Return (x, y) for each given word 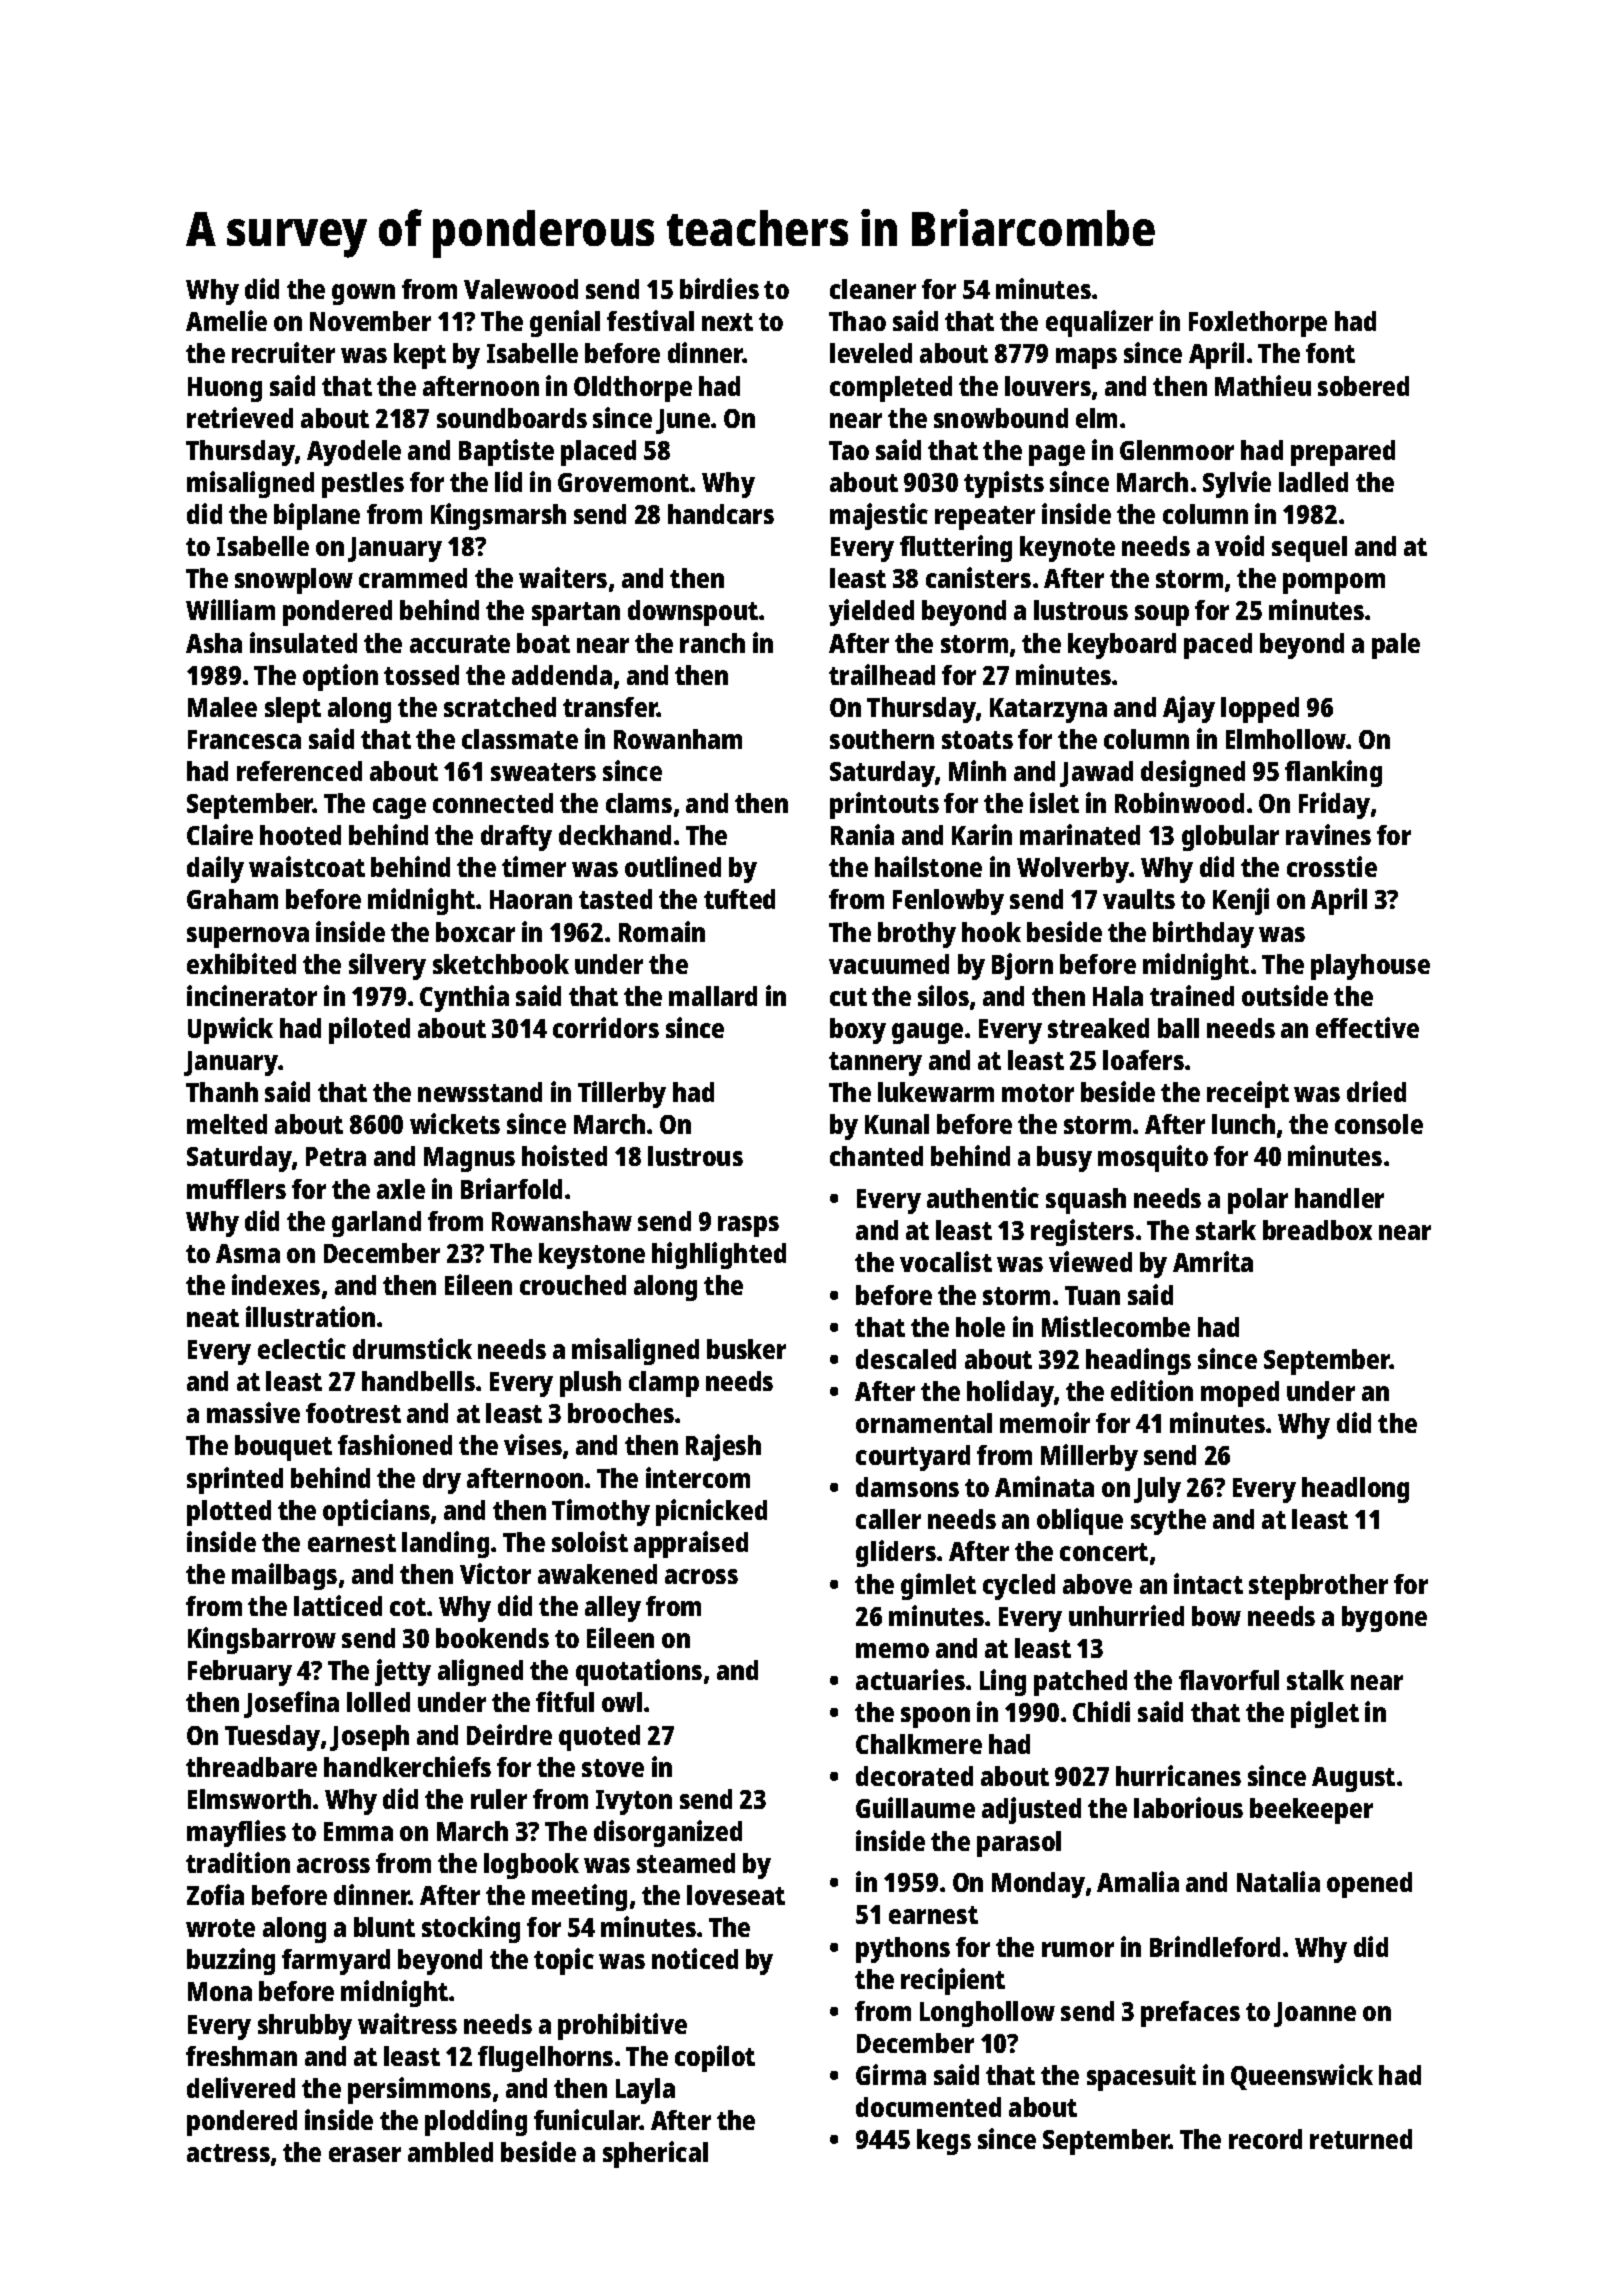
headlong (1355, 1490)
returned (1361, 2139)
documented (928, 2107)
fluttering (956, 548)
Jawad (1096, 774)
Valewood (521, 289)
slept (293, 710)
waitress (407, 2023)
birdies (719, 288)
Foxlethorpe (1258, 324)
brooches (621, 1413)
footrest (353, 1413)
